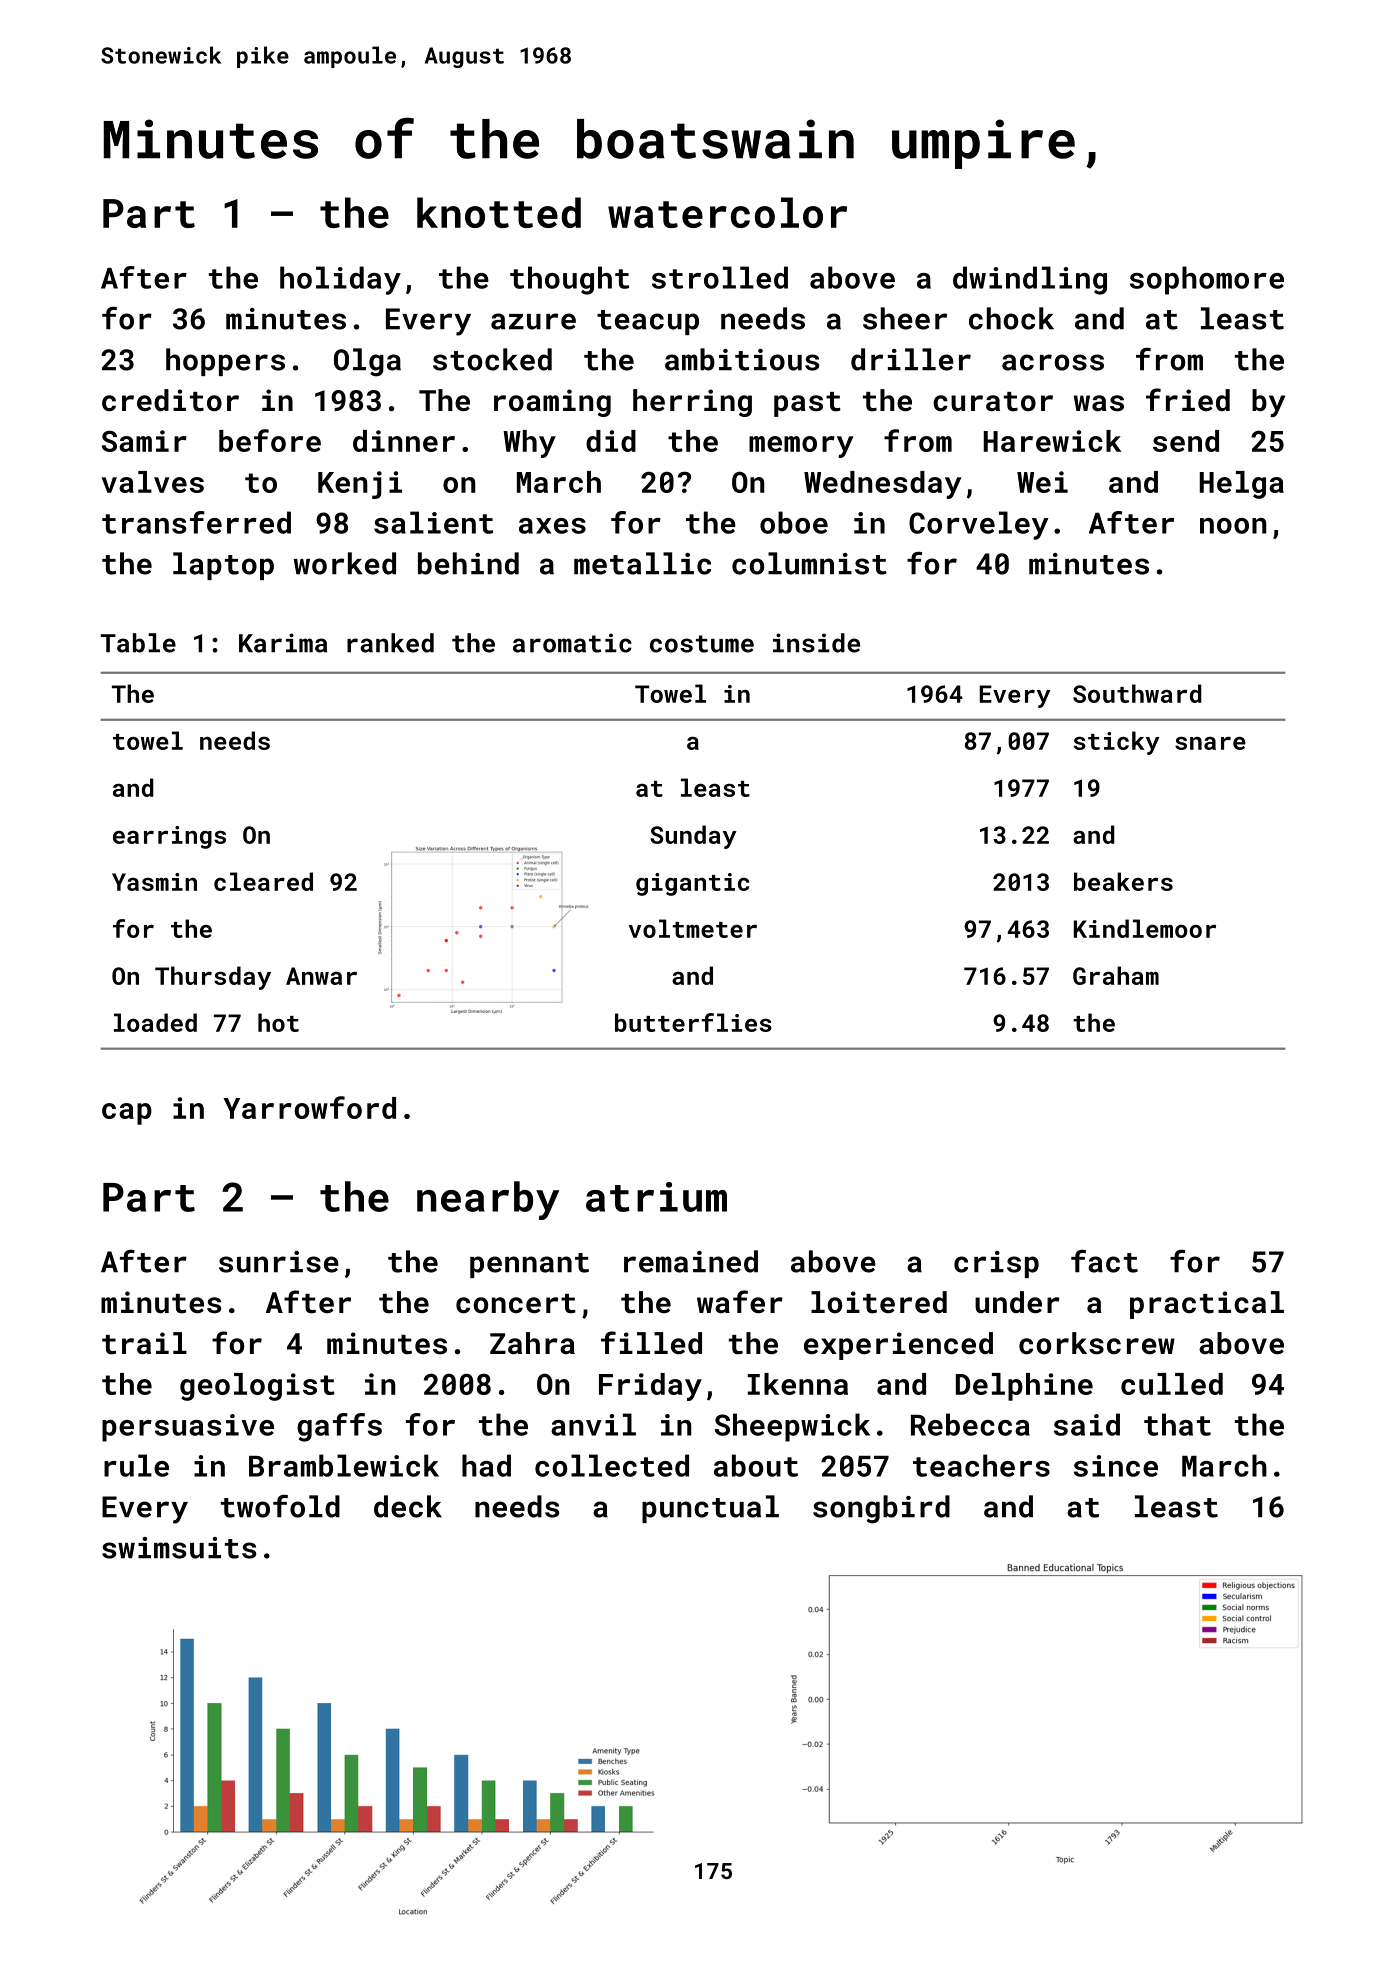 The image size is (1386, 1969). Describe the element at coordinates (1104, 1261) in the screenshot. I see `fact` at that location.
